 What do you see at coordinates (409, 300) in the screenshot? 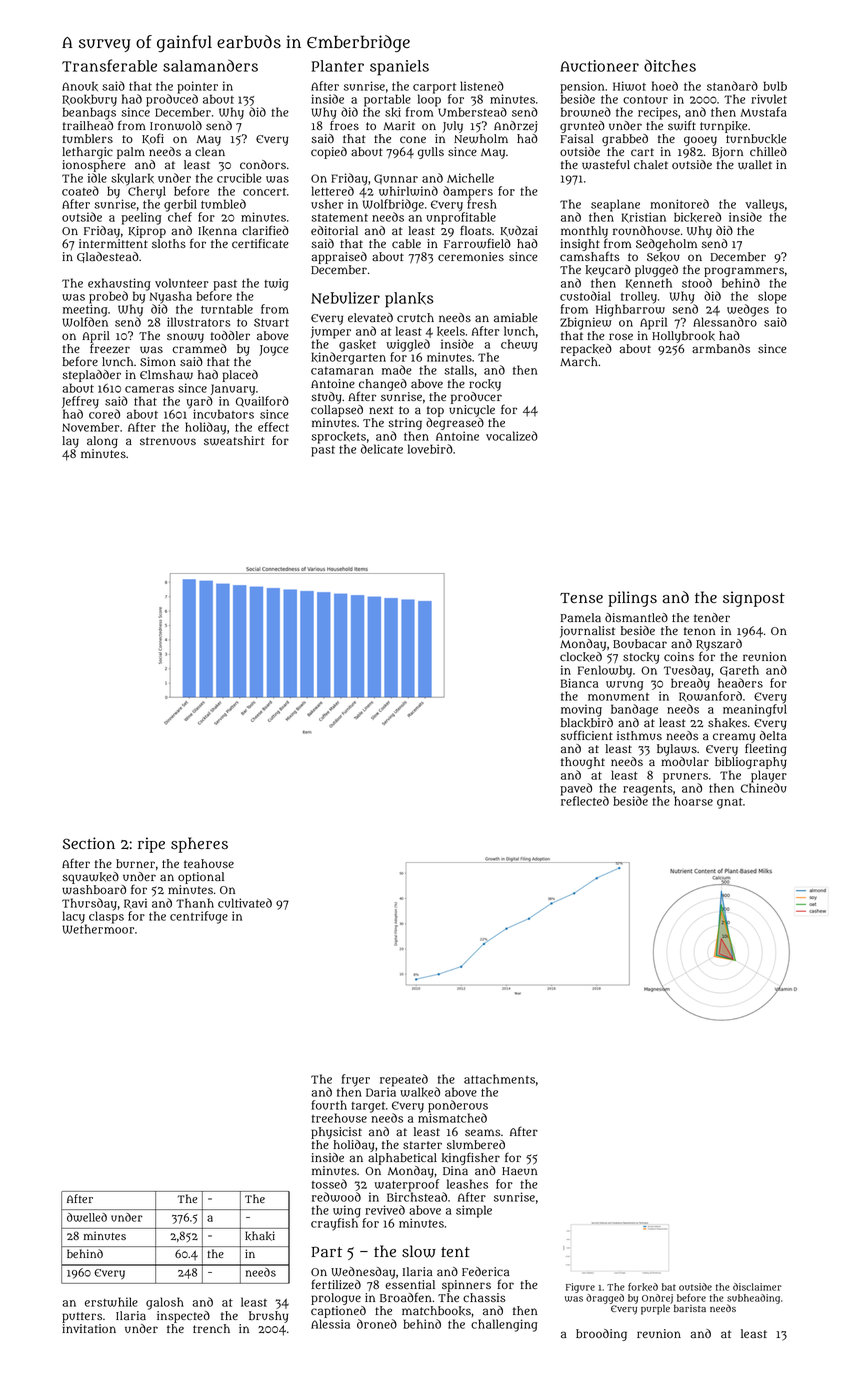
I see `planks` at bounding box center [409, 300].
